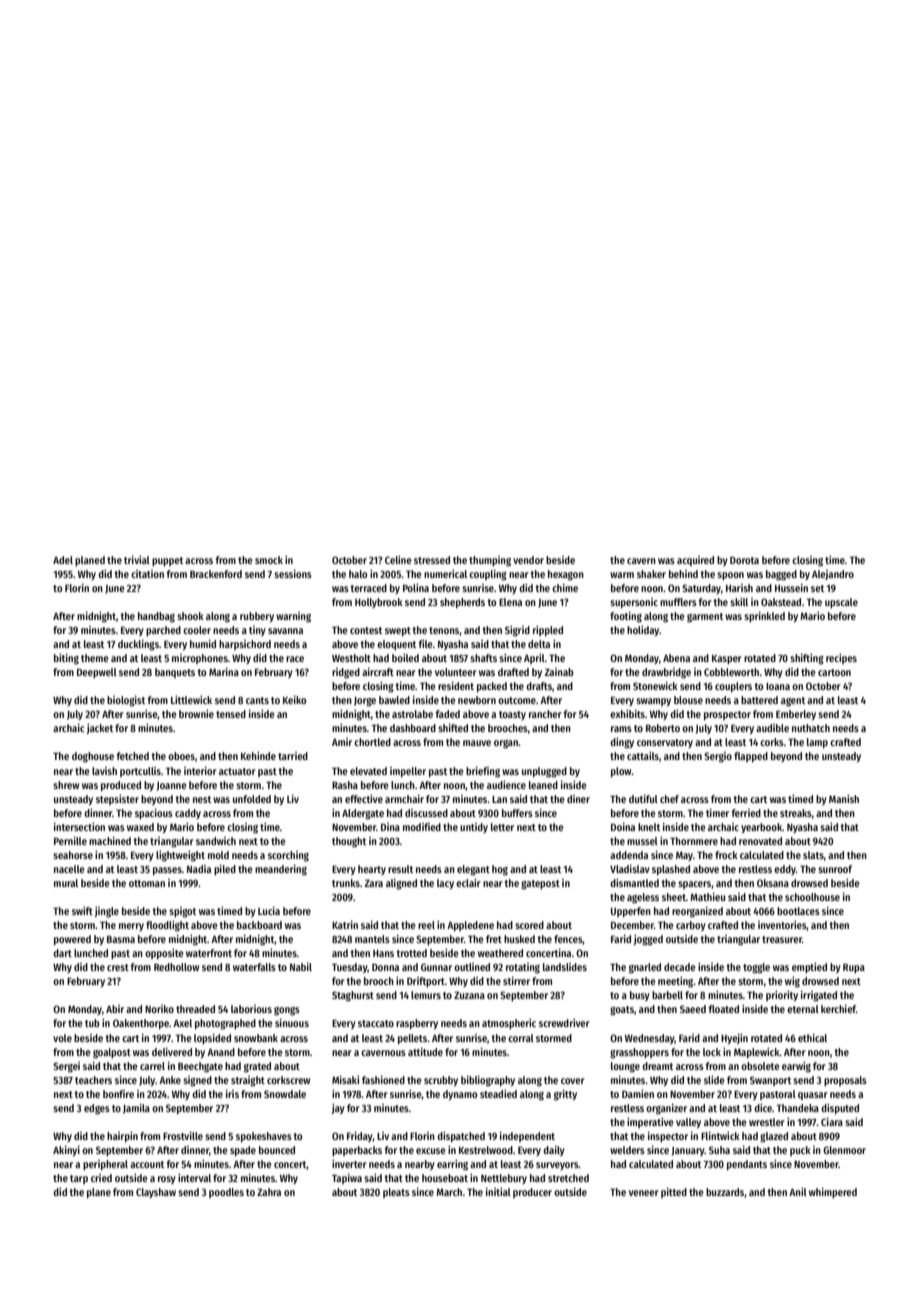  Describe the element at coordinates (422, 827) in the screenshot. I see `modified` at that location.
